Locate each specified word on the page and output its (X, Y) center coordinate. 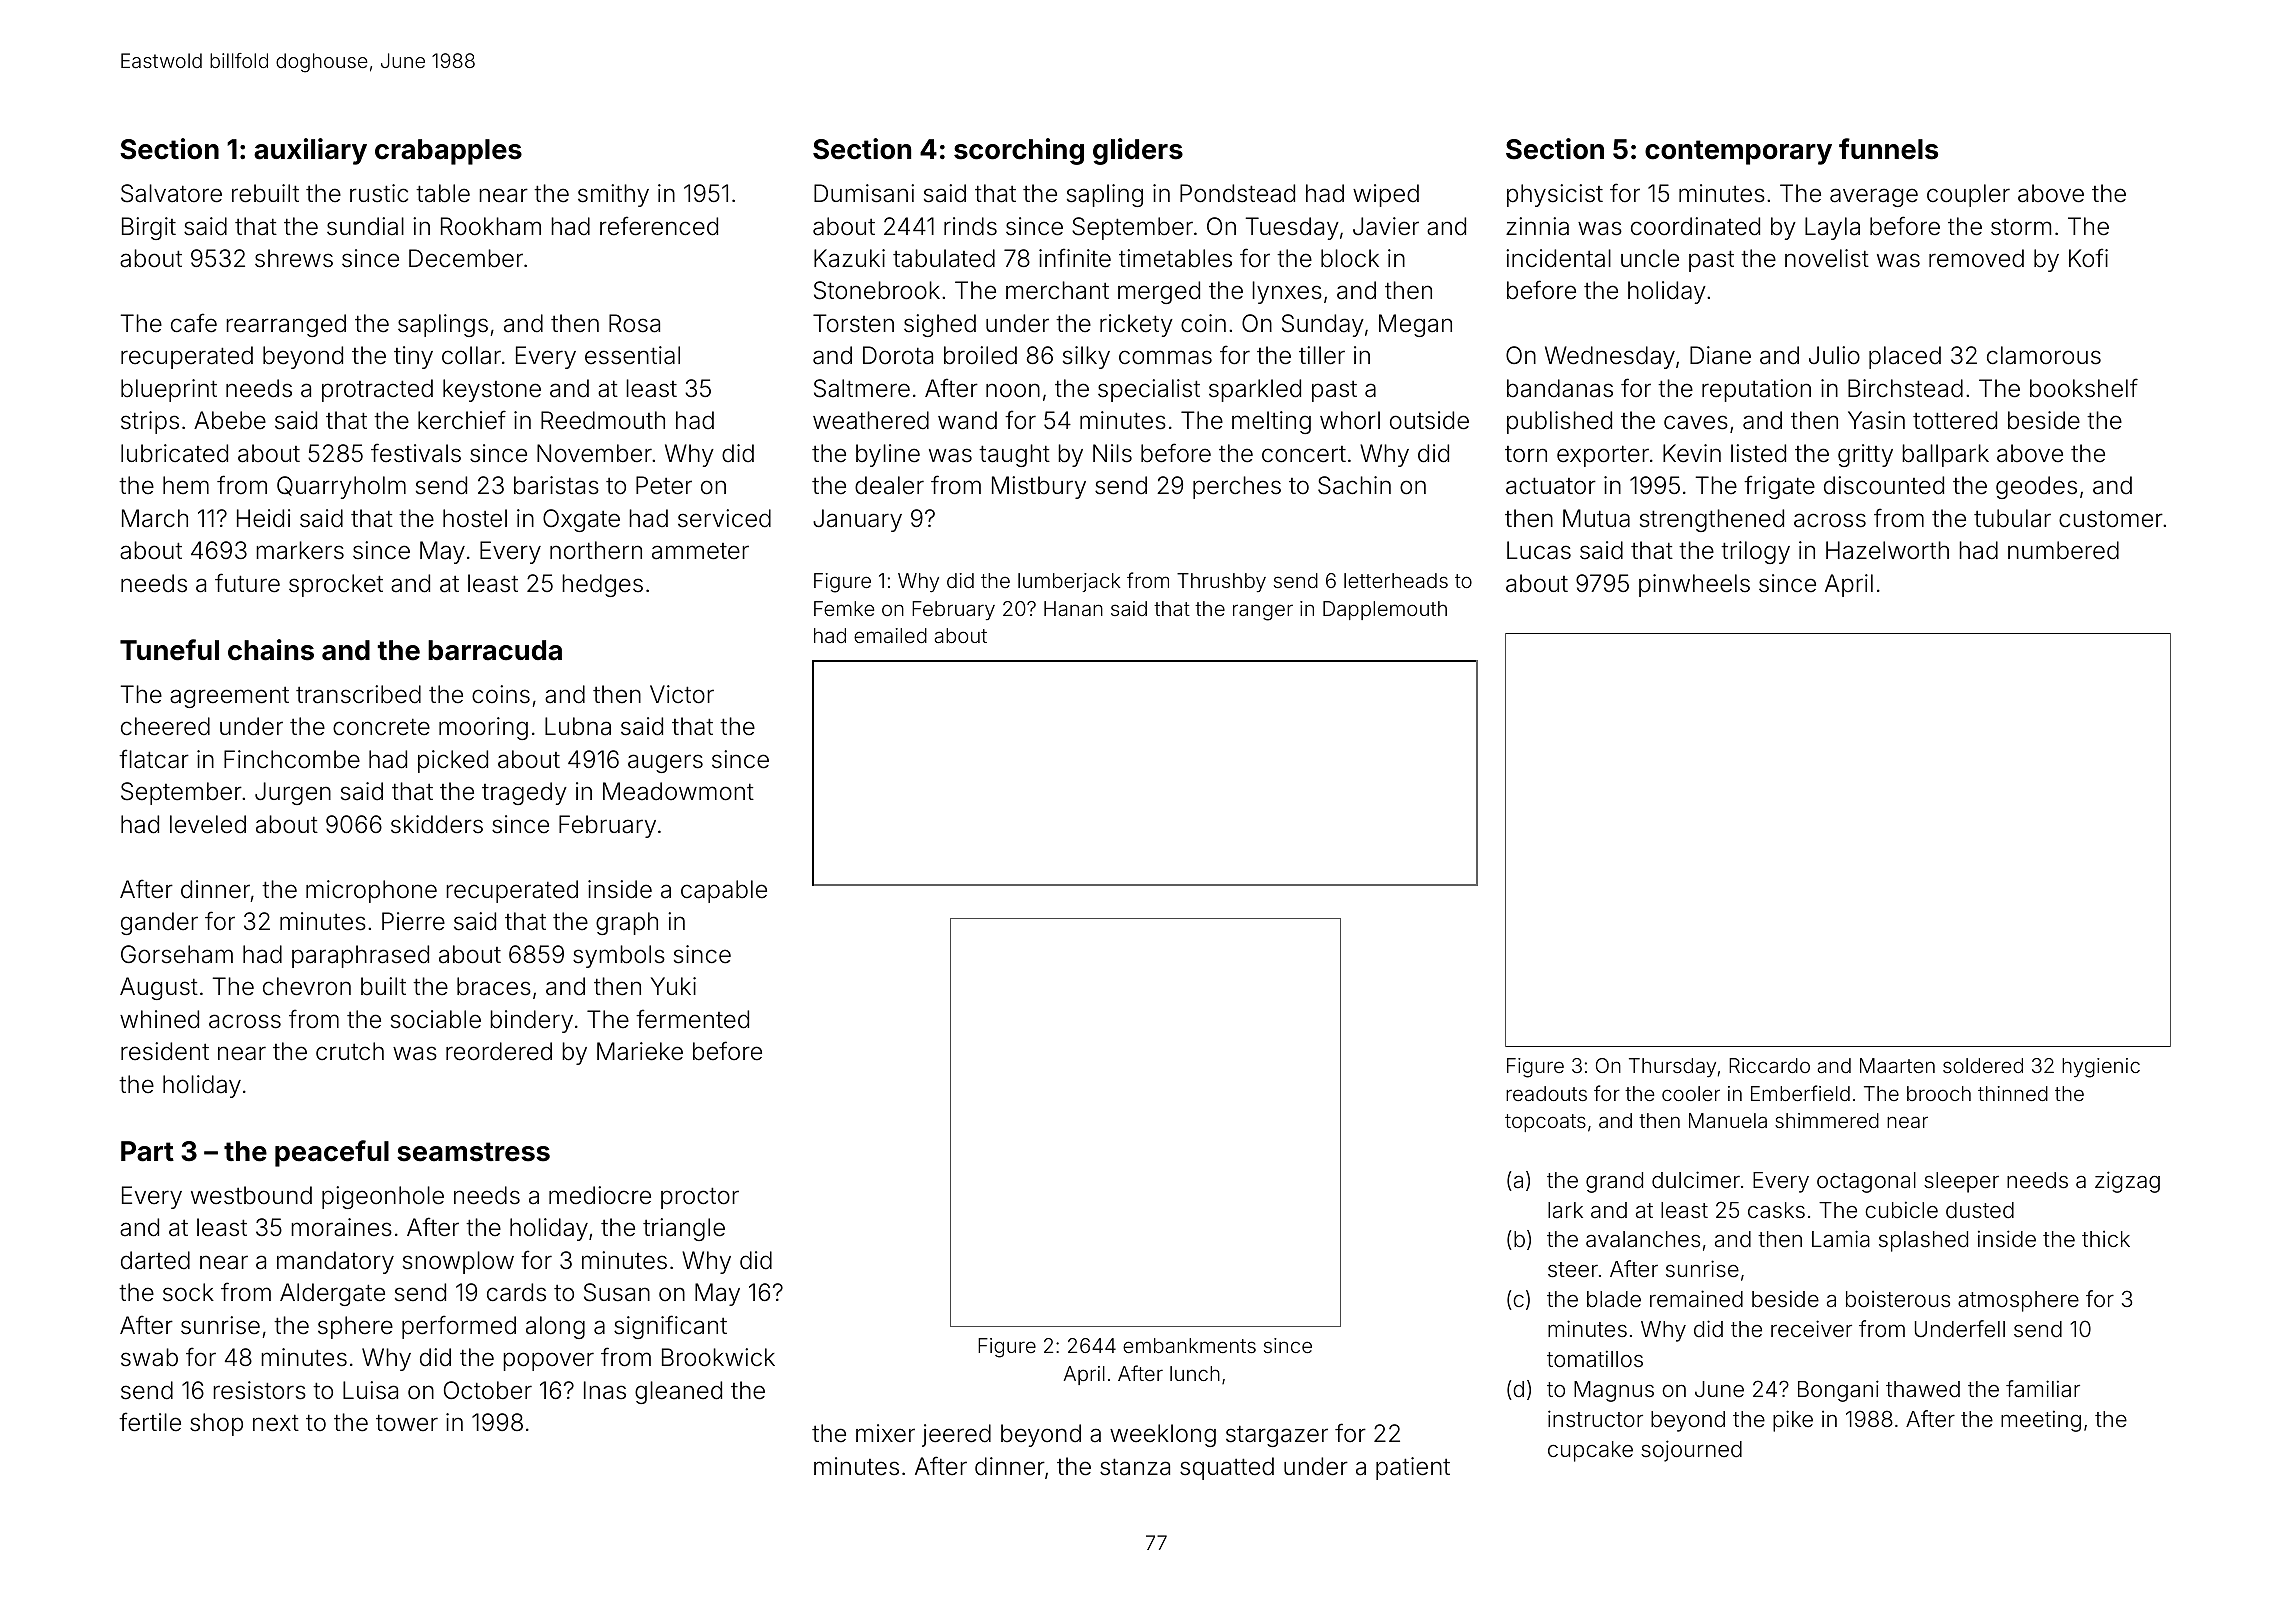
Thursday (1672, 1067)
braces (494, 986)
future (247, 583)
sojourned (1691, 1451)
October (488, 1390)
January (857, 520)
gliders (1138, 151)
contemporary (1738, 152)
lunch (1195, 1373)
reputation (1756, 390)
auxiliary (310, 151)
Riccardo (1769, 1065)
